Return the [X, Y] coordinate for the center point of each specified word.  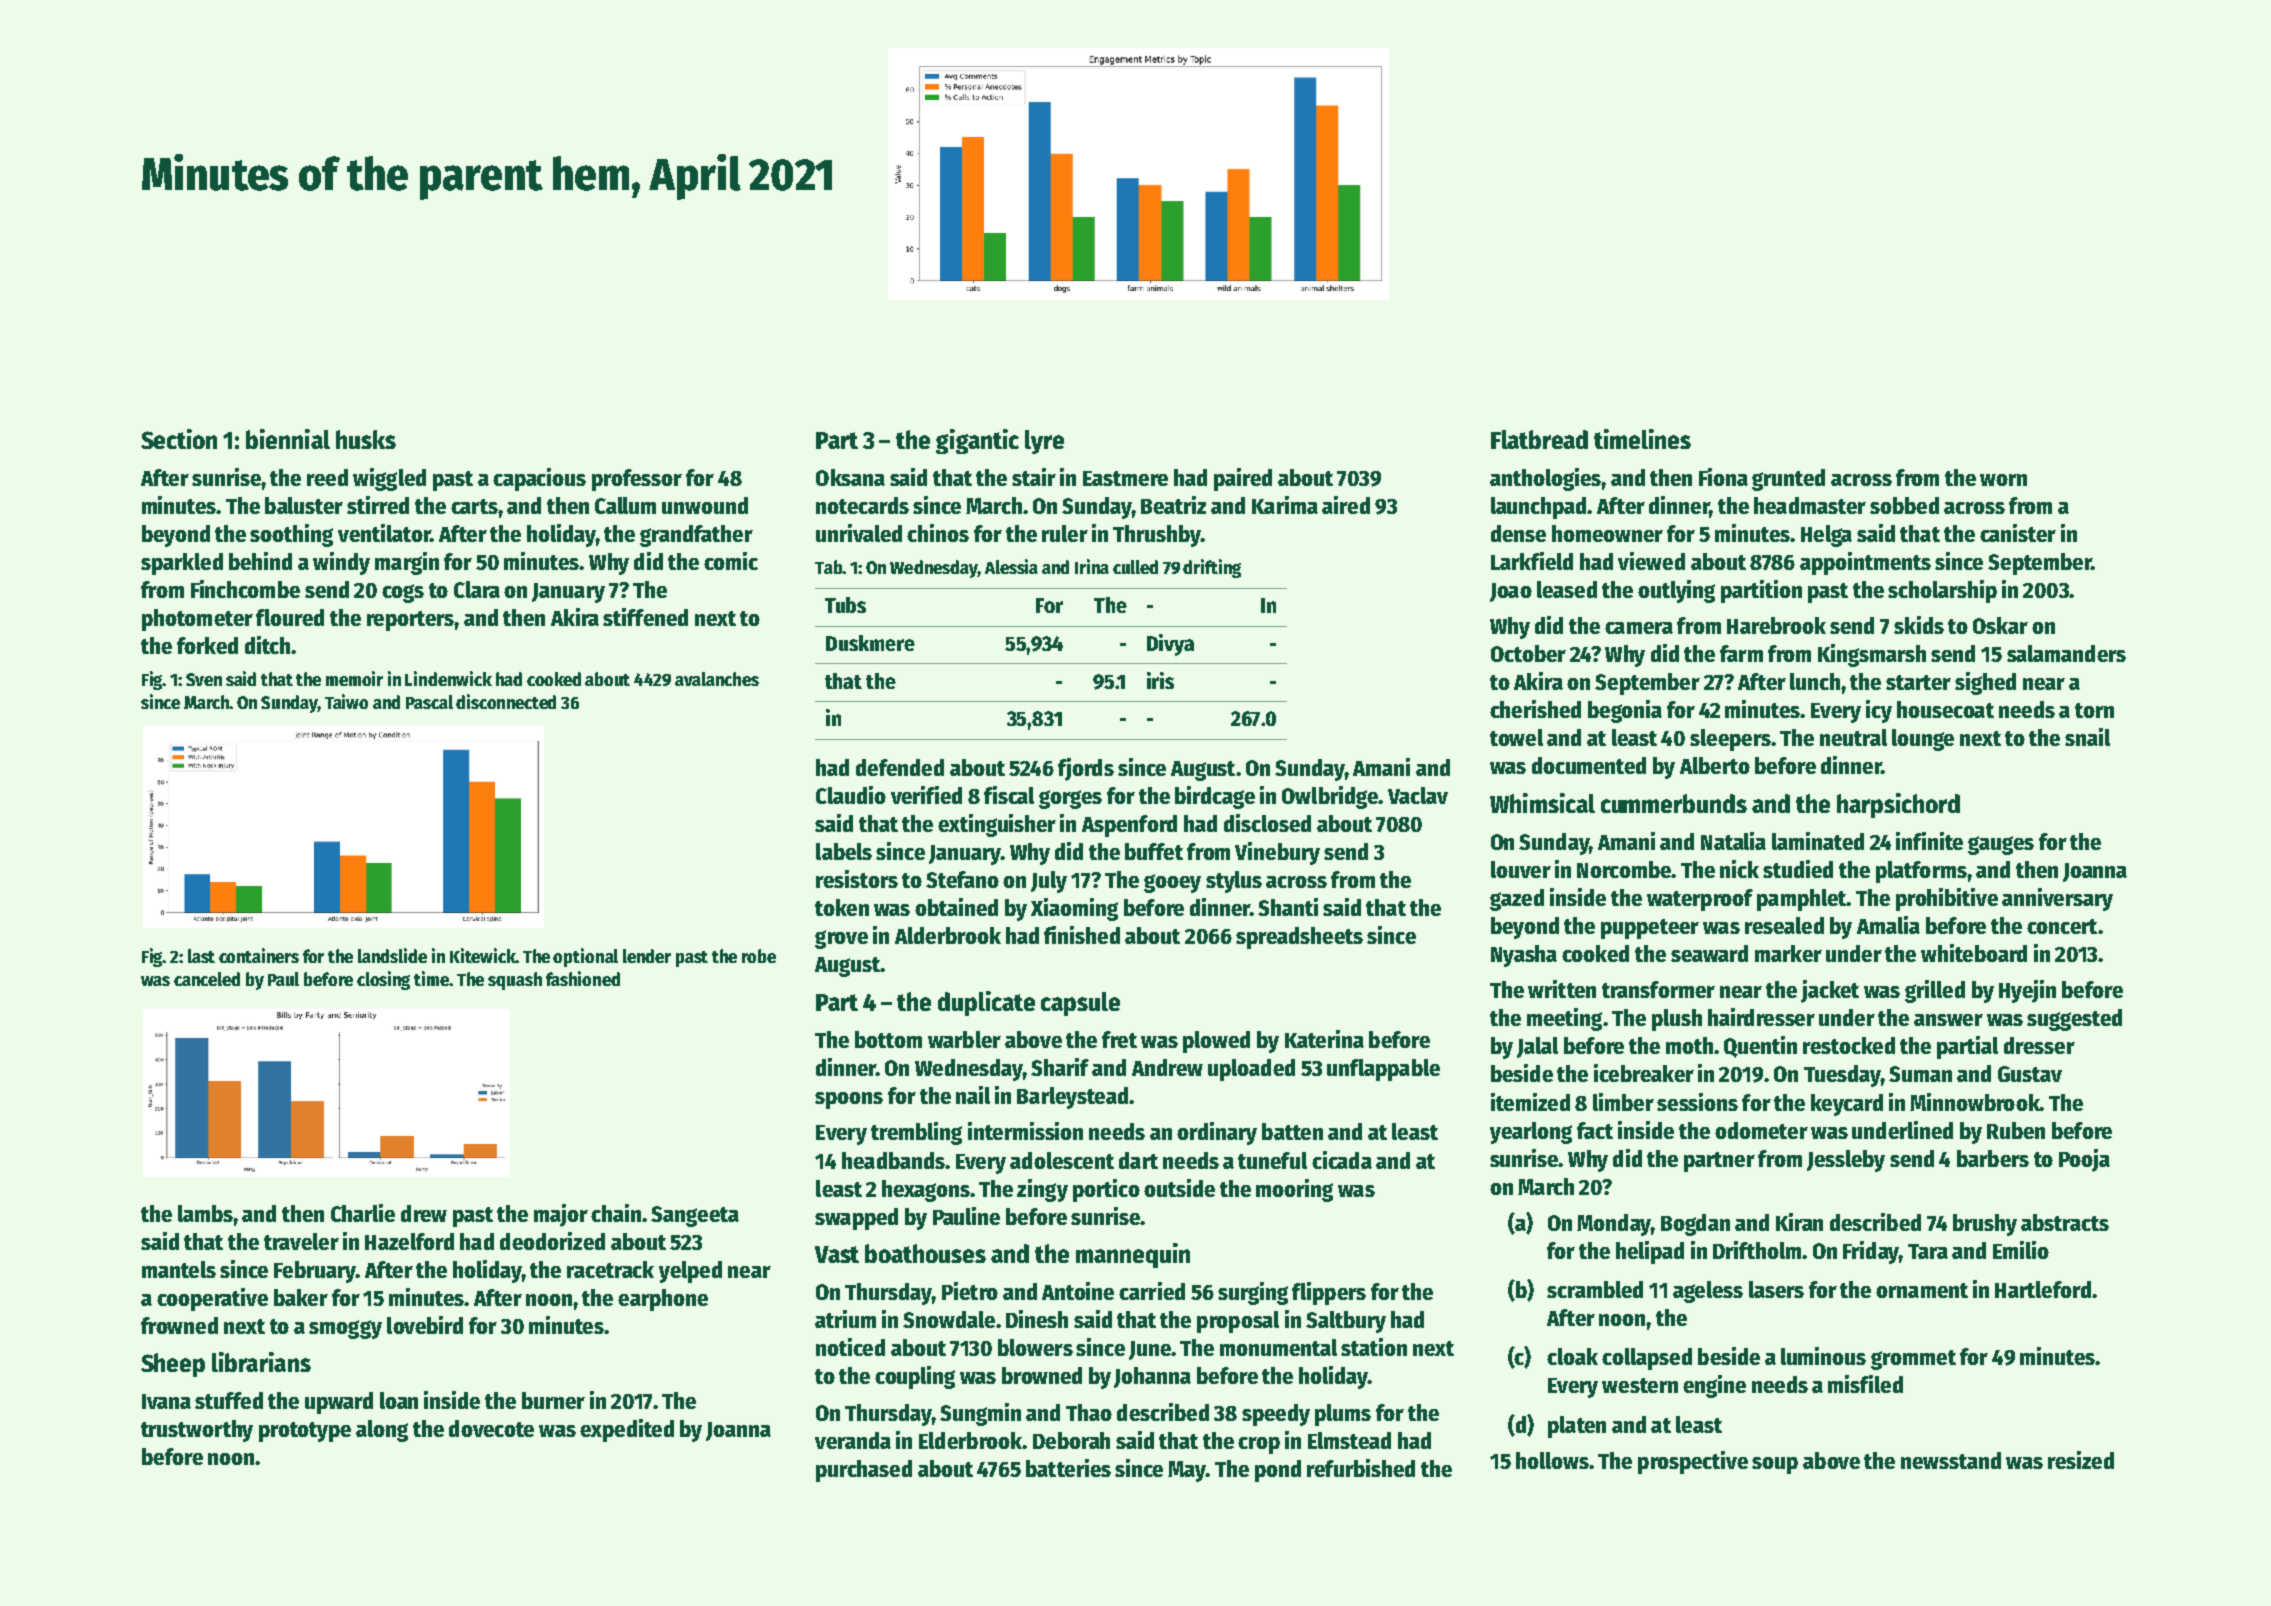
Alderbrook [948, 935]
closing [383, 980]
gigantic [977, 441]
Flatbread [1539, 439]
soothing [291, 535]
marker [1788, 953]
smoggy [345, 1329]
